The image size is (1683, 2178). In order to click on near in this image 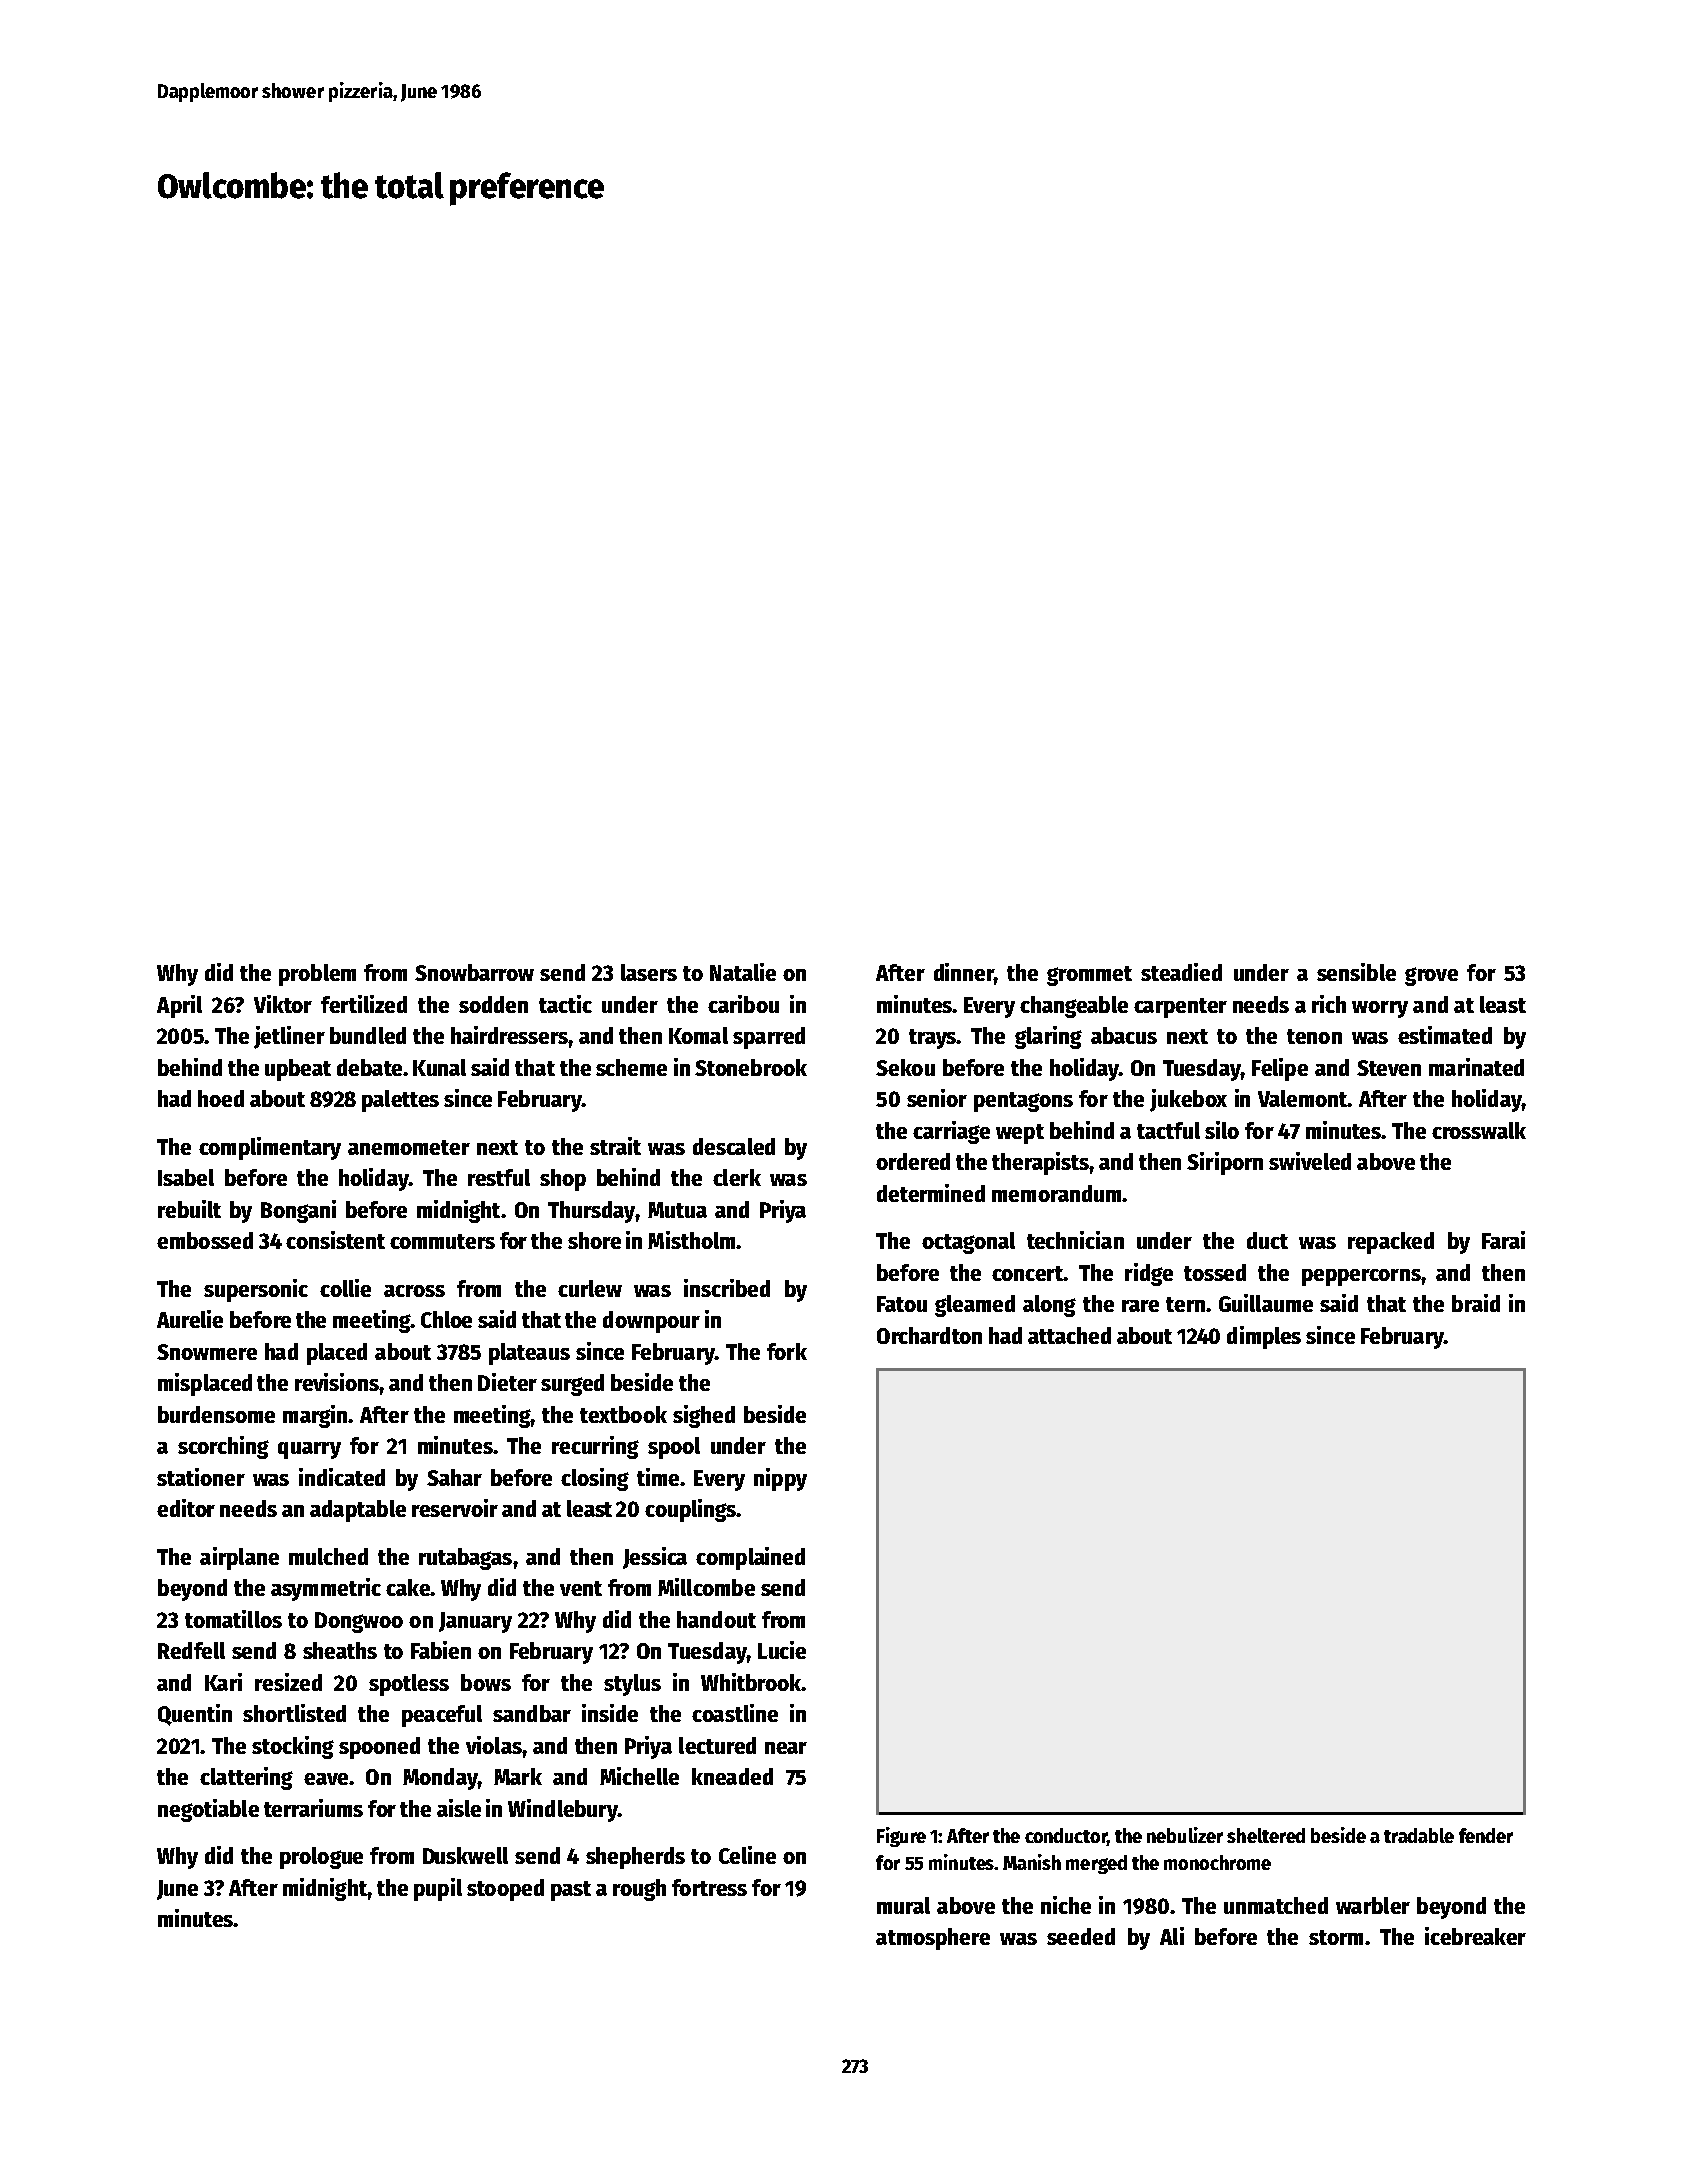, I will do `click(786, 1748)`.
